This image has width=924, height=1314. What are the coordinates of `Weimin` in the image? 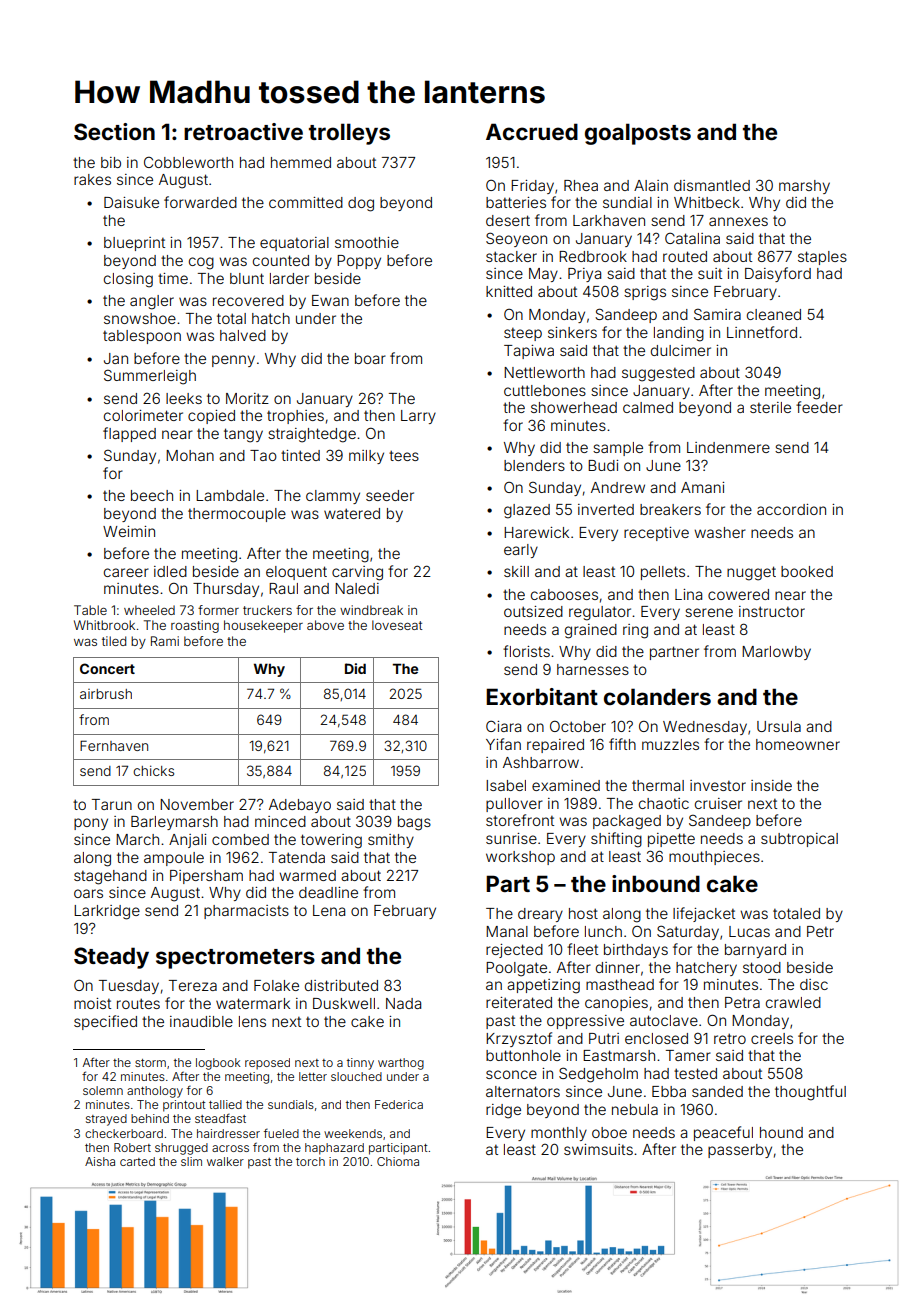 It's located at (129, 531).
